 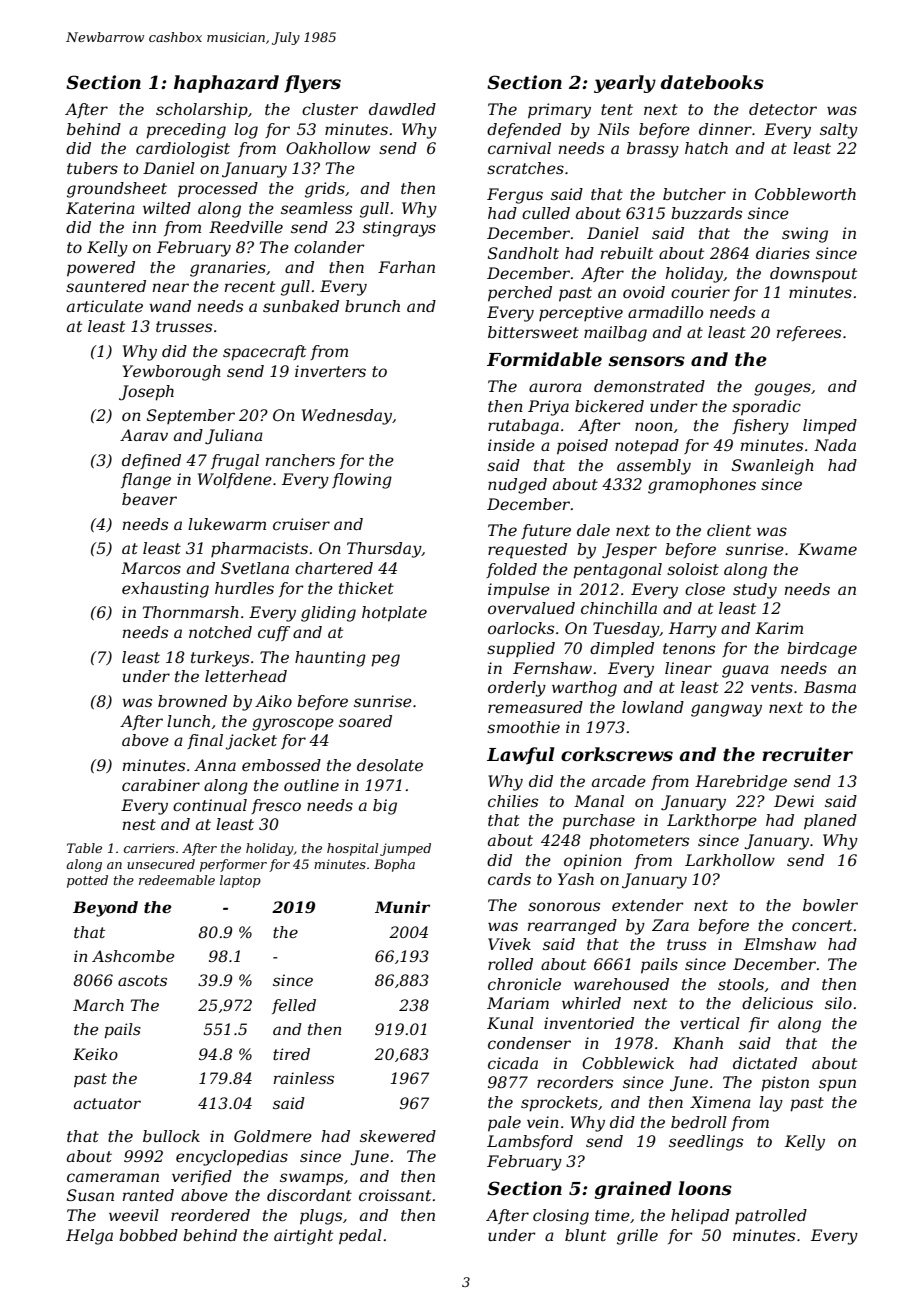 I want to click on Aarav, so click(x=144, y=435).
